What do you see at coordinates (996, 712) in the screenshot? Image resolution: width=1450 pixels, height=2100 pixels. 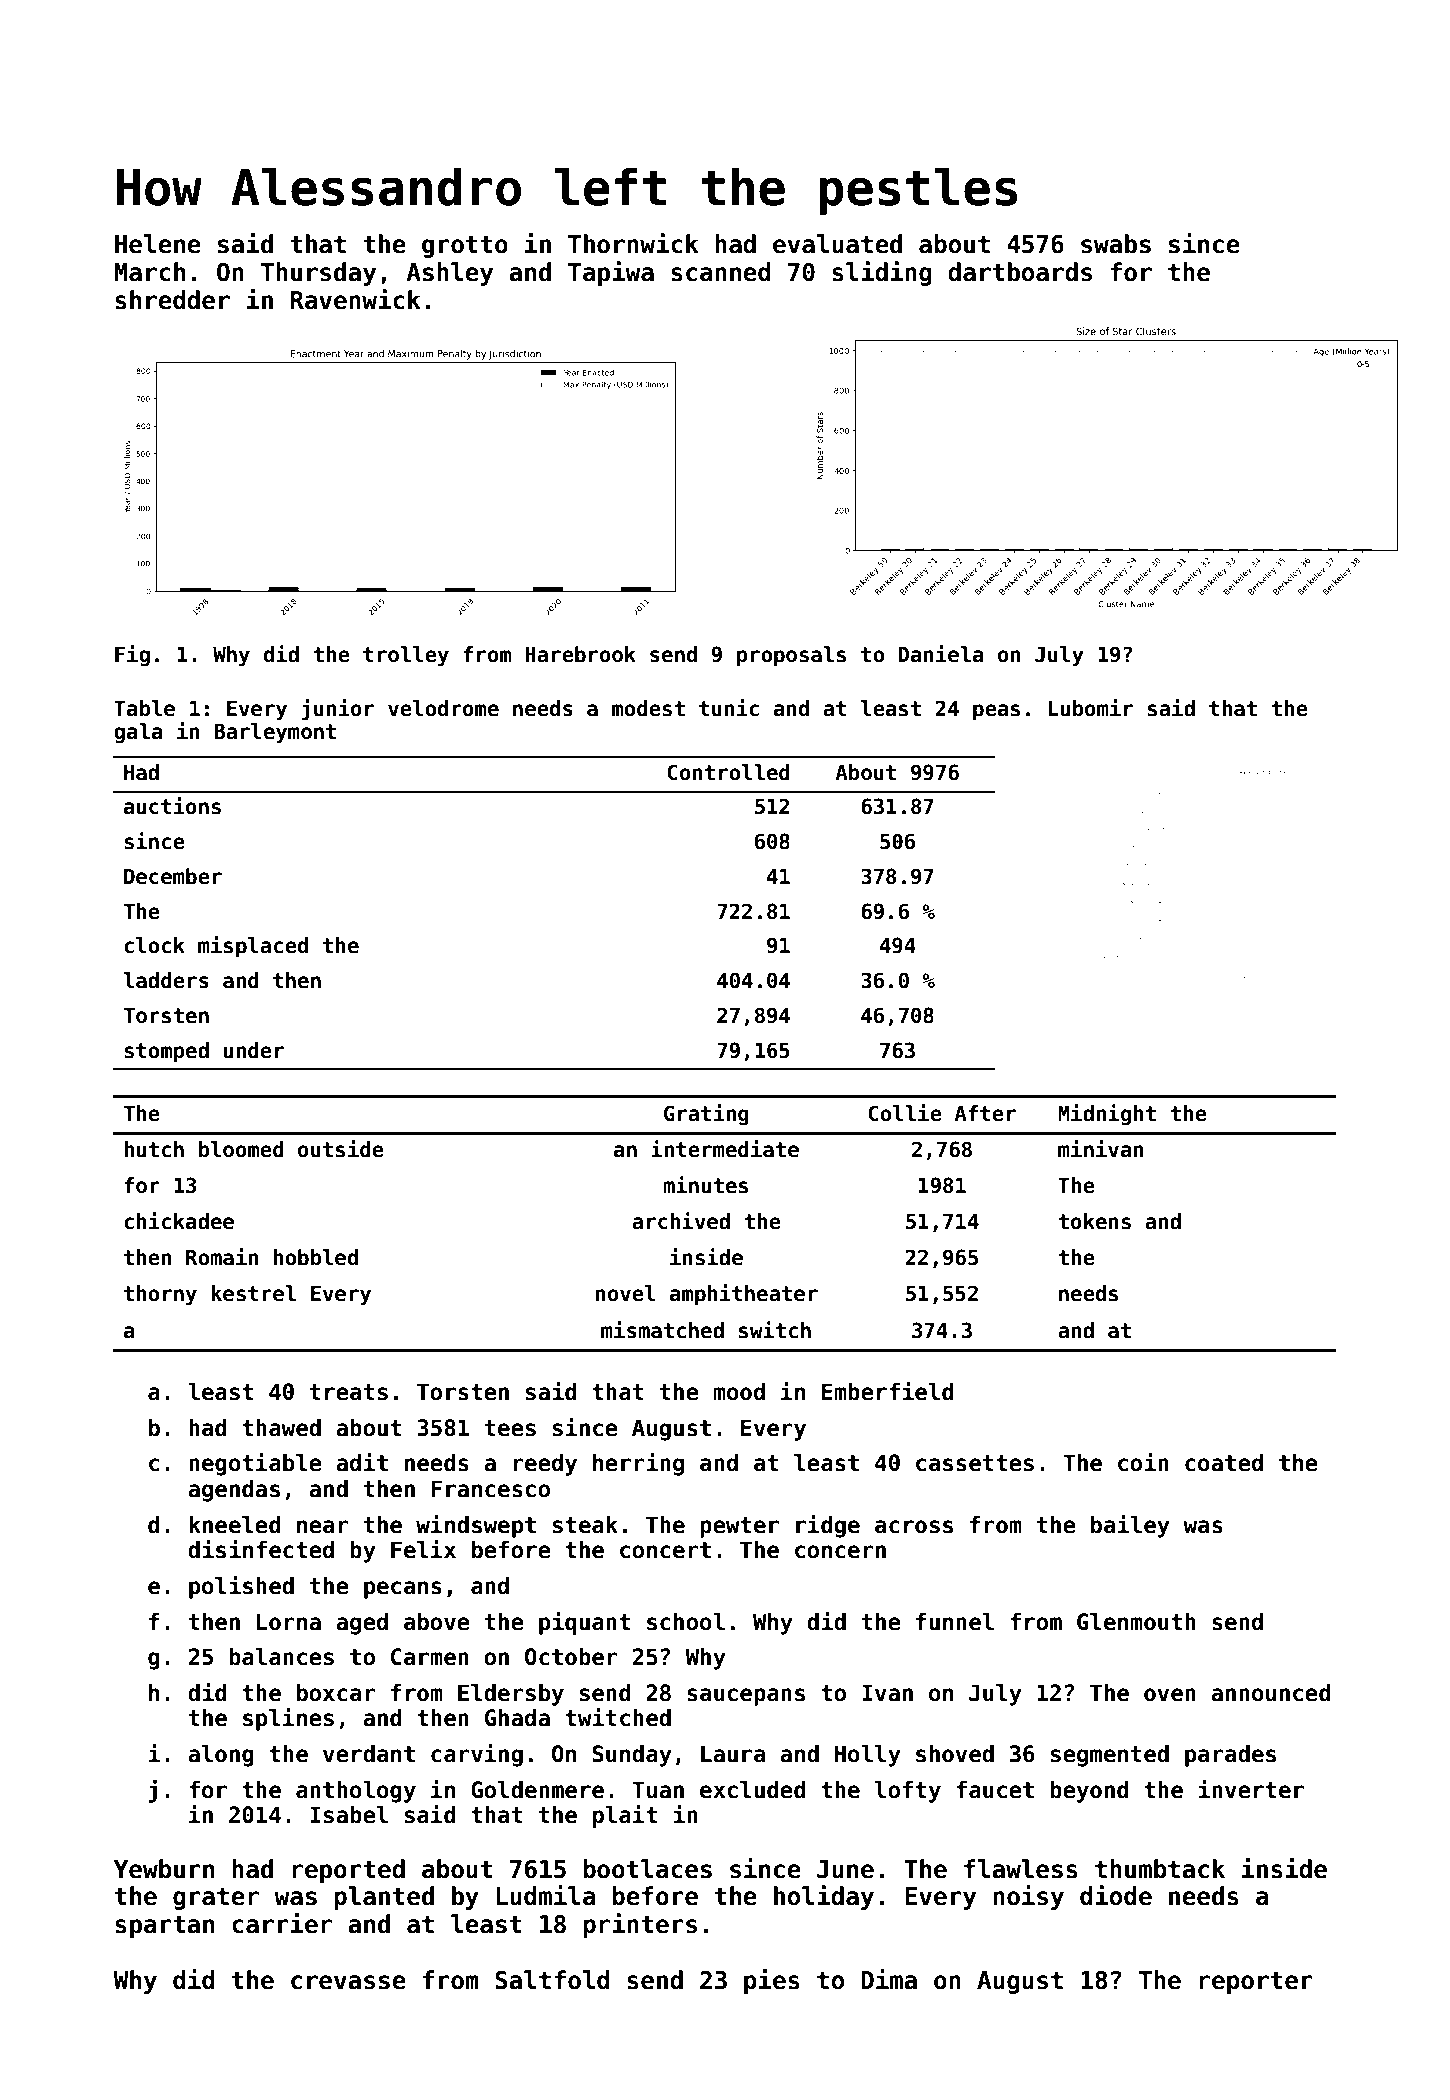 I see `peas` at bounding box center [996, 712].
